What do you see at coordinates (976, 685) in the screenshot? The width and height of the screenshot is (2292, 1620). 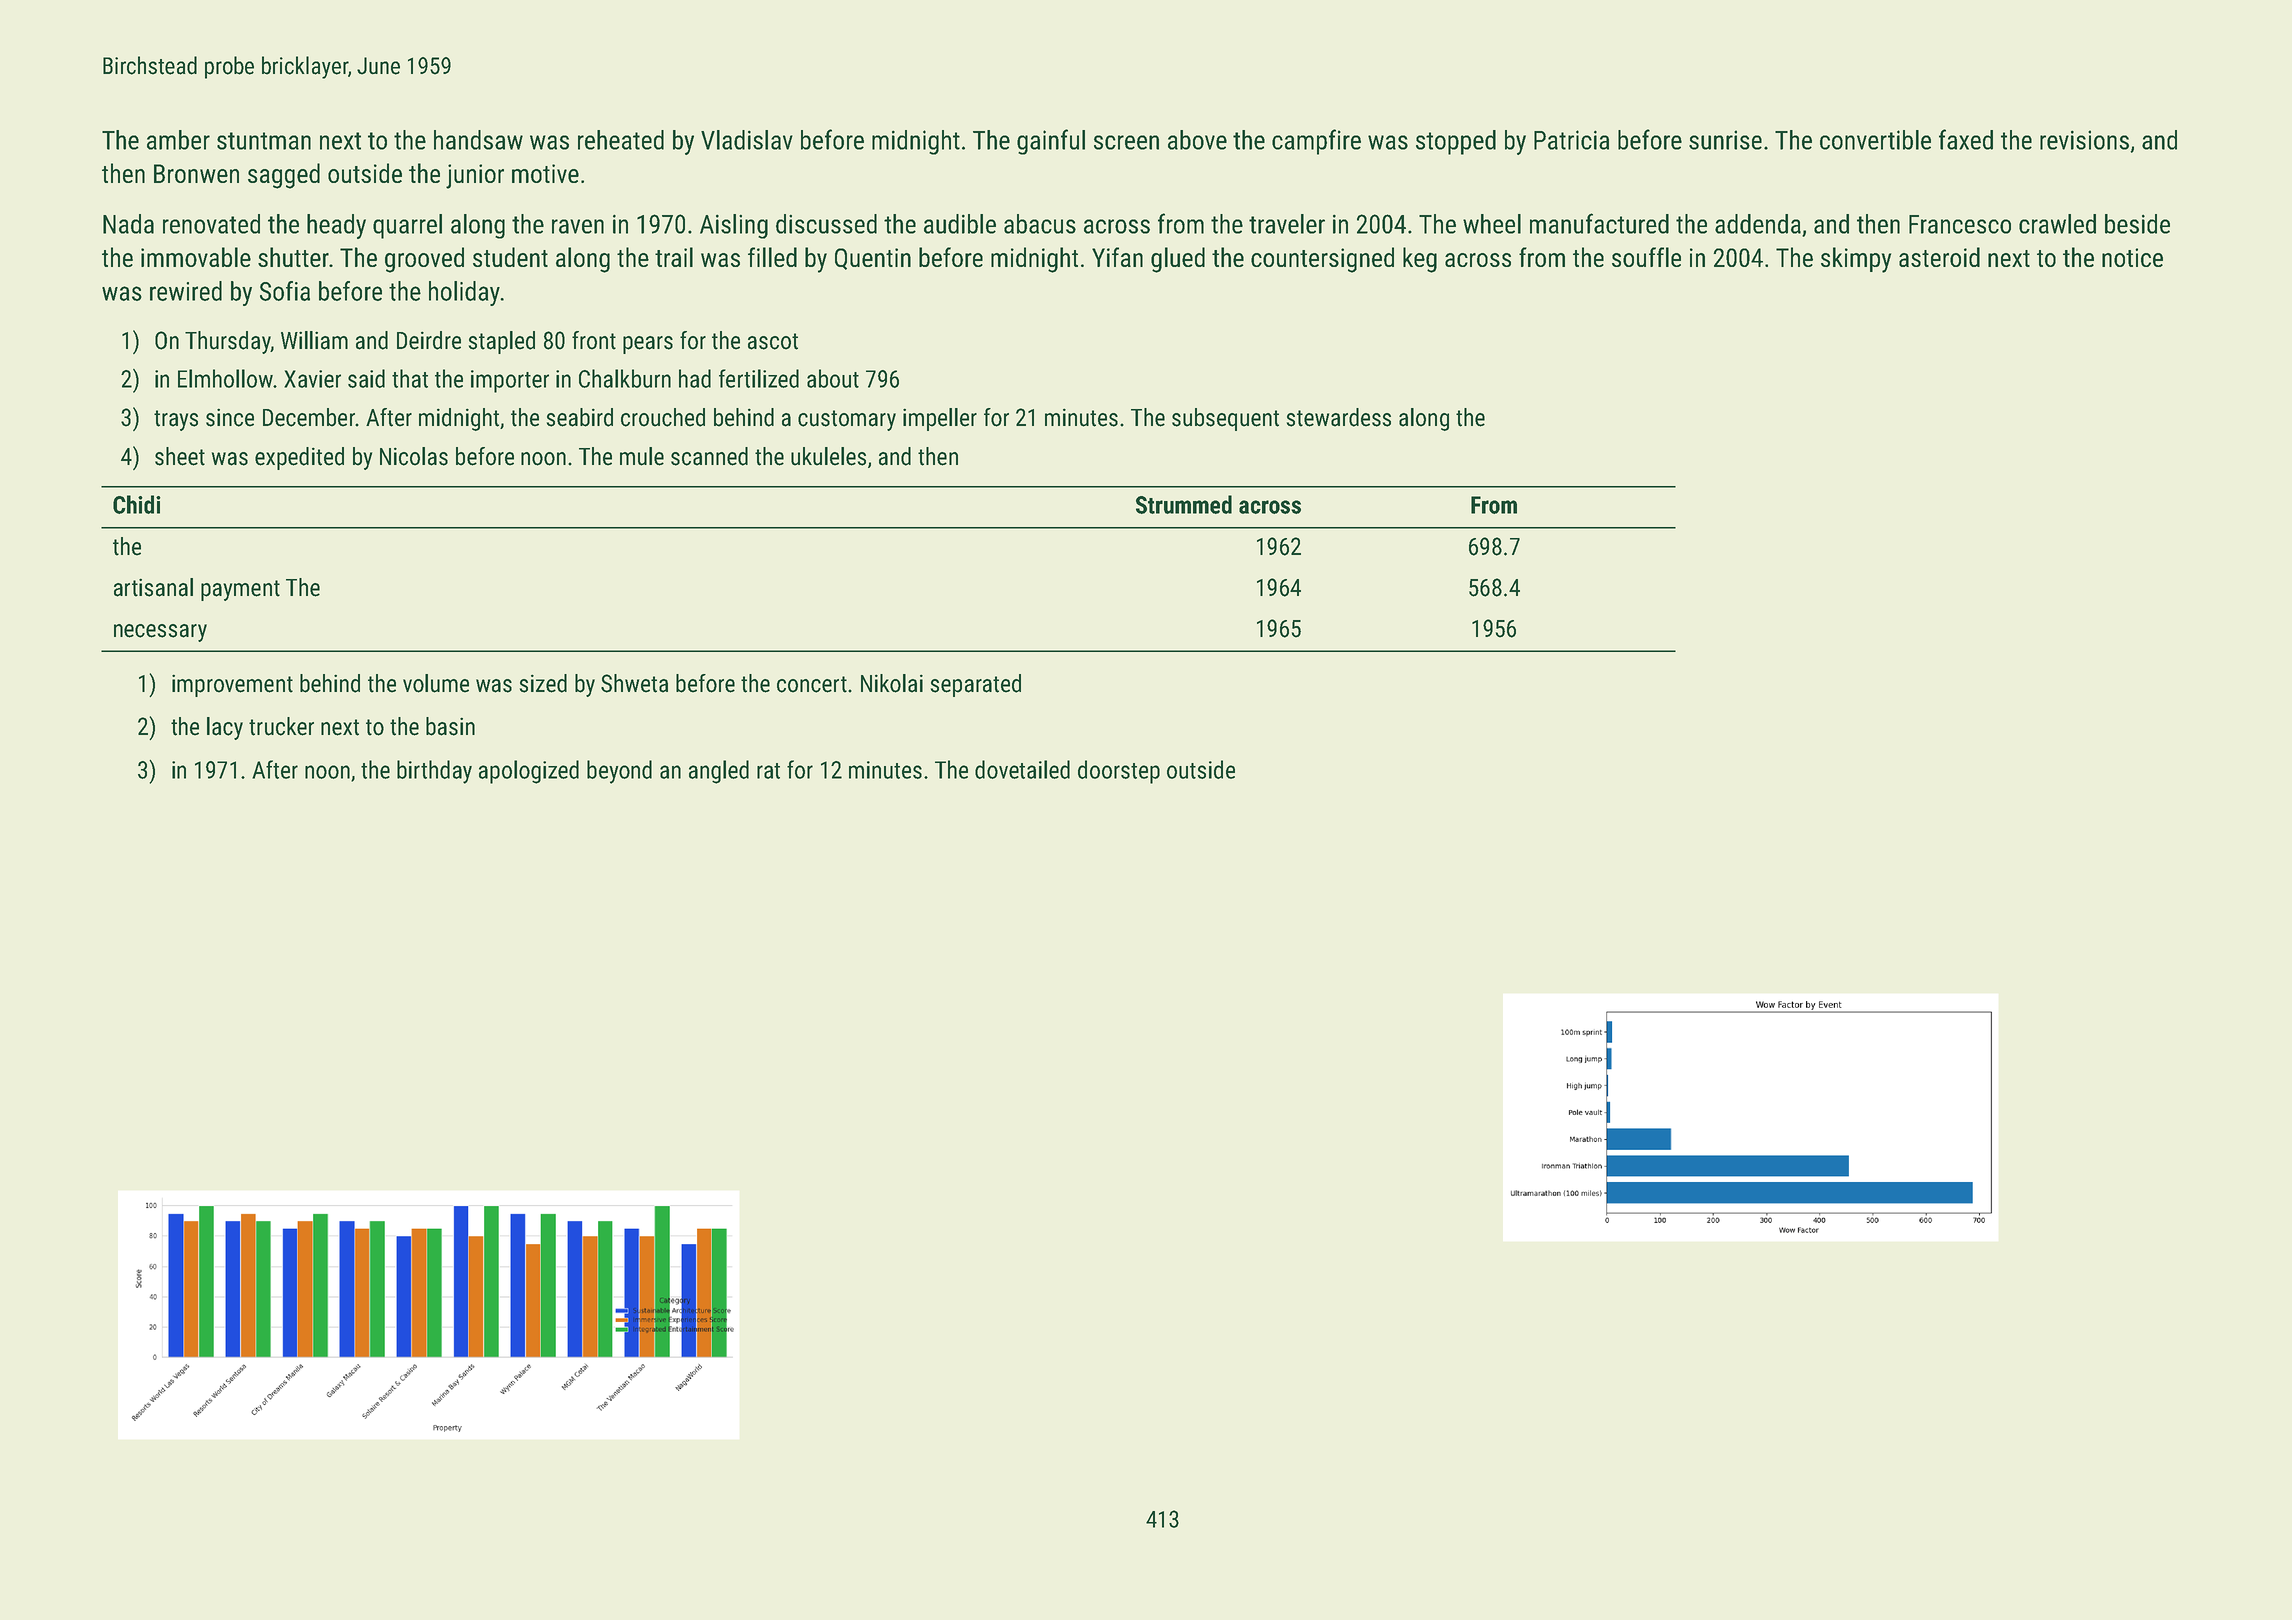 I see `separated` at bounding box center [976, 685].
